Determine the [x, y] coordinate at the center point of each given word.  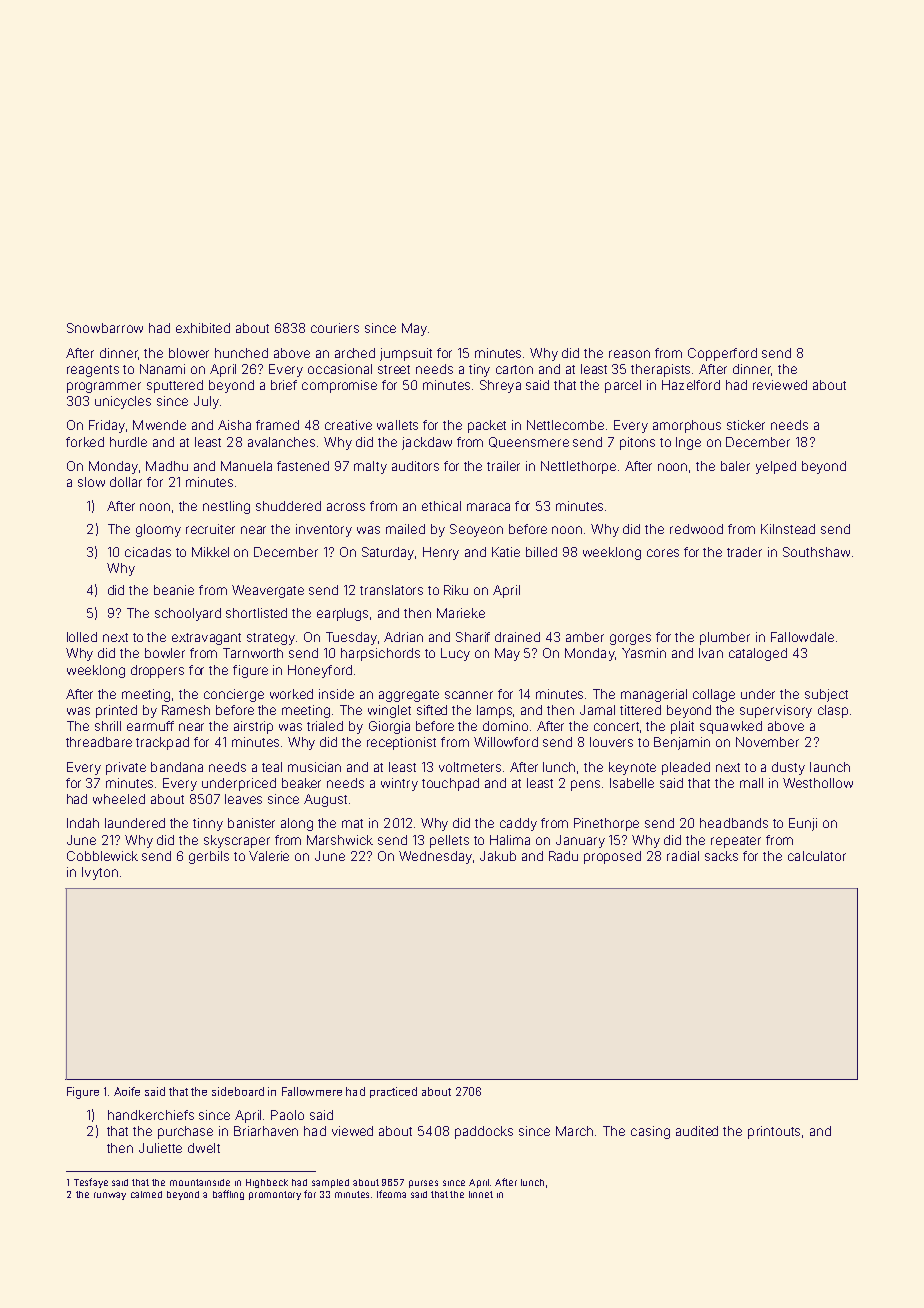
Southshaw [816, 552]
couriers [335, 328]
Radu [563, 856]
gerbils [209, 857]
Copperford [722, 354]
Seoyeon [476, 530]
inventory [324, 530]
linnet [481, 1194]
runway [110, 1196]
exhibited [203, 328]
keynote [632, 768]
